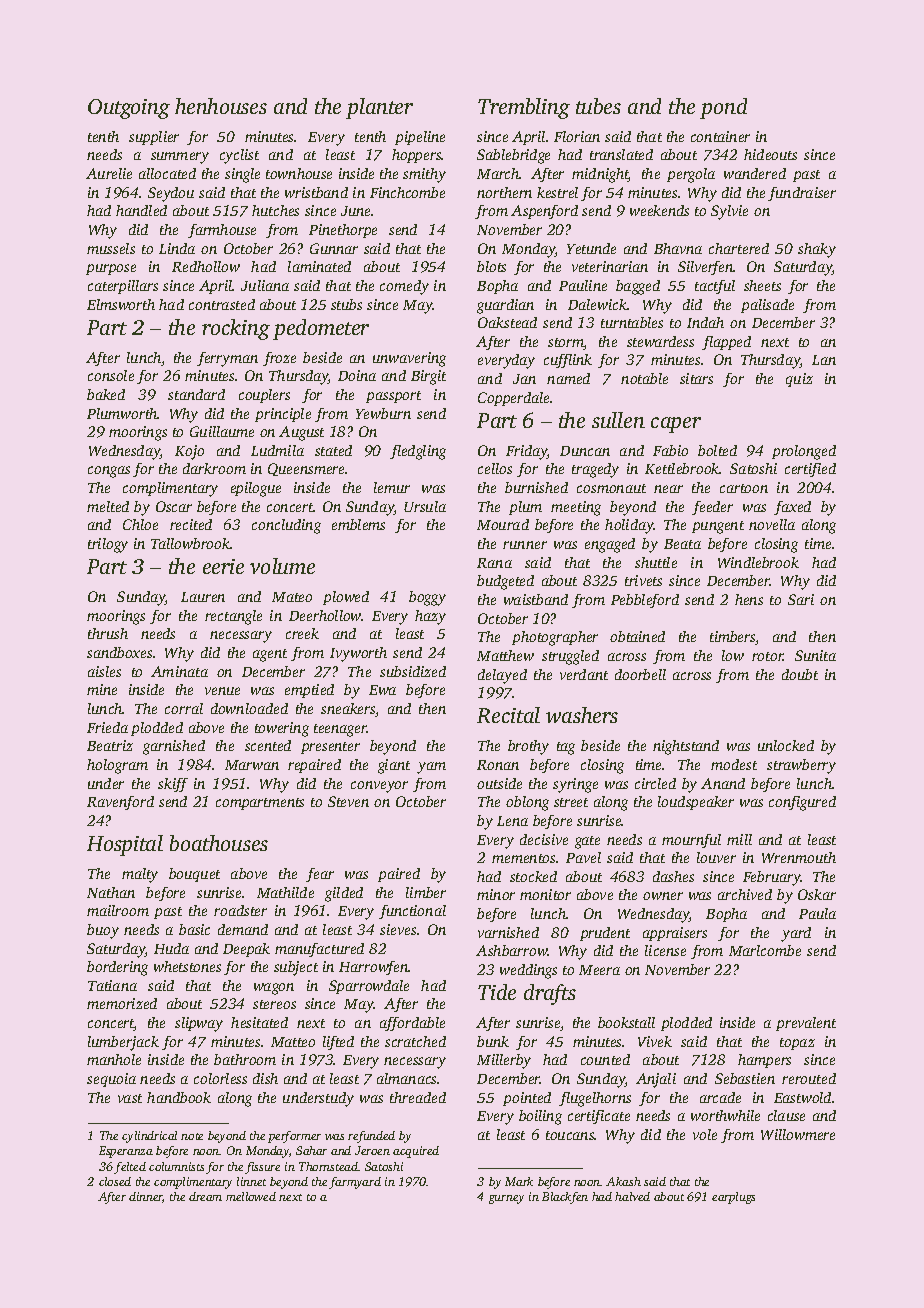  Describe the element at coordinates (621, 154) in the page. I see `translated` at that location.
